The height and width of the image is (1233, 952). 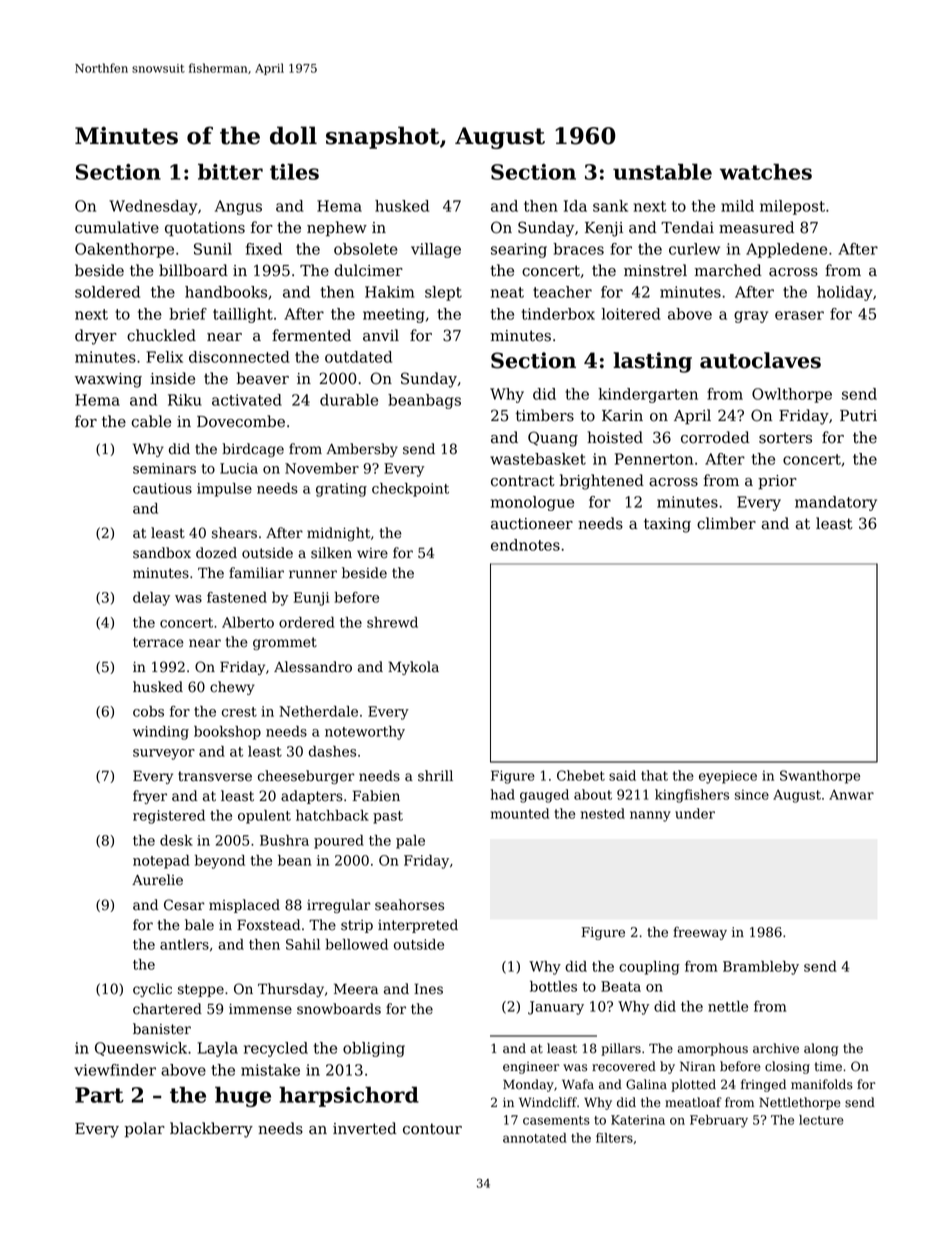 What do you see at coordinates (392, 622) in the image?
I see `shrewd` at bounding box center [392, 622].
